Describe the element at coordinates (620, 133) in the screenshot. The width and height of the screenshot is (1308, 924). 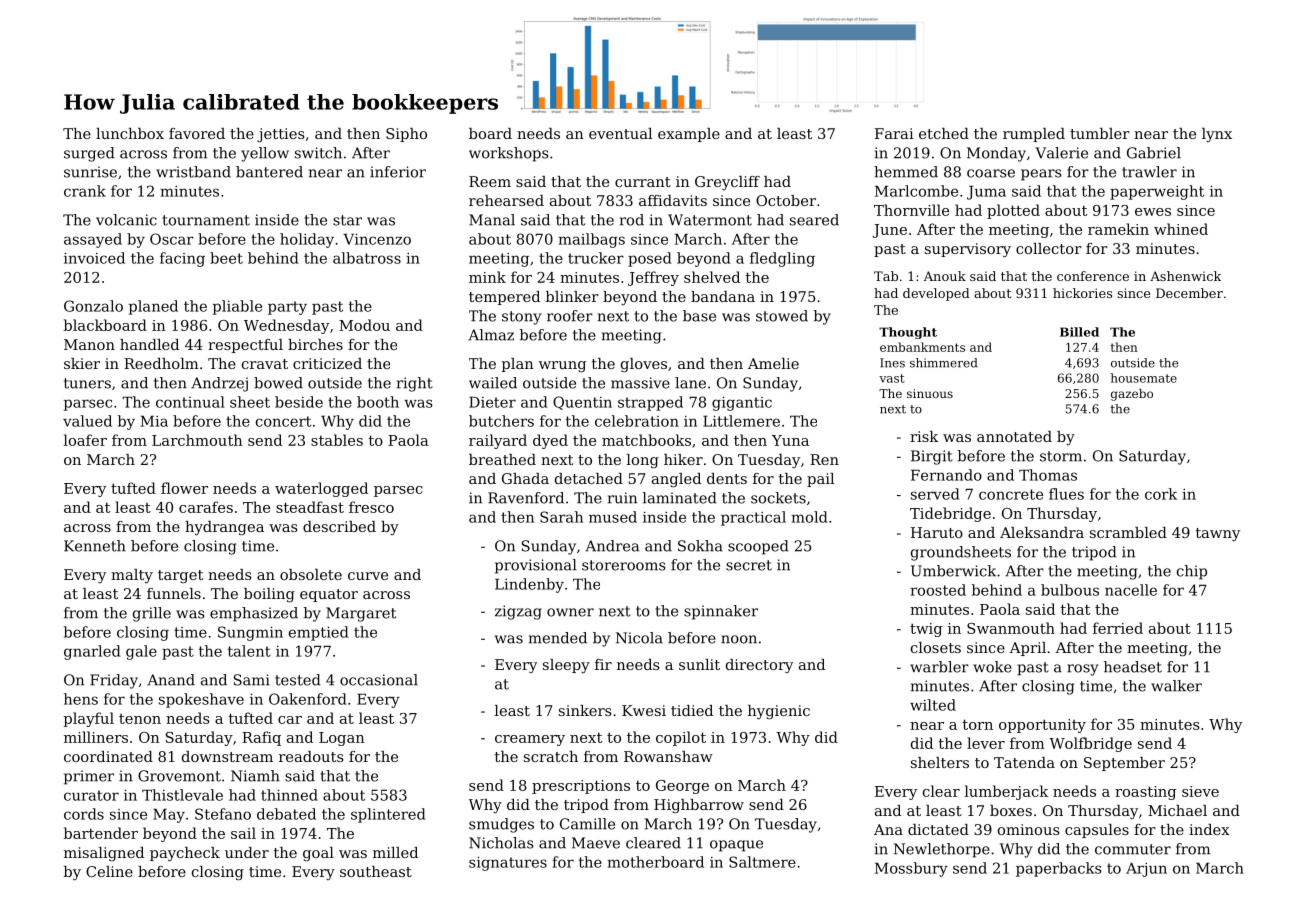
I see `eventual` at that location.
